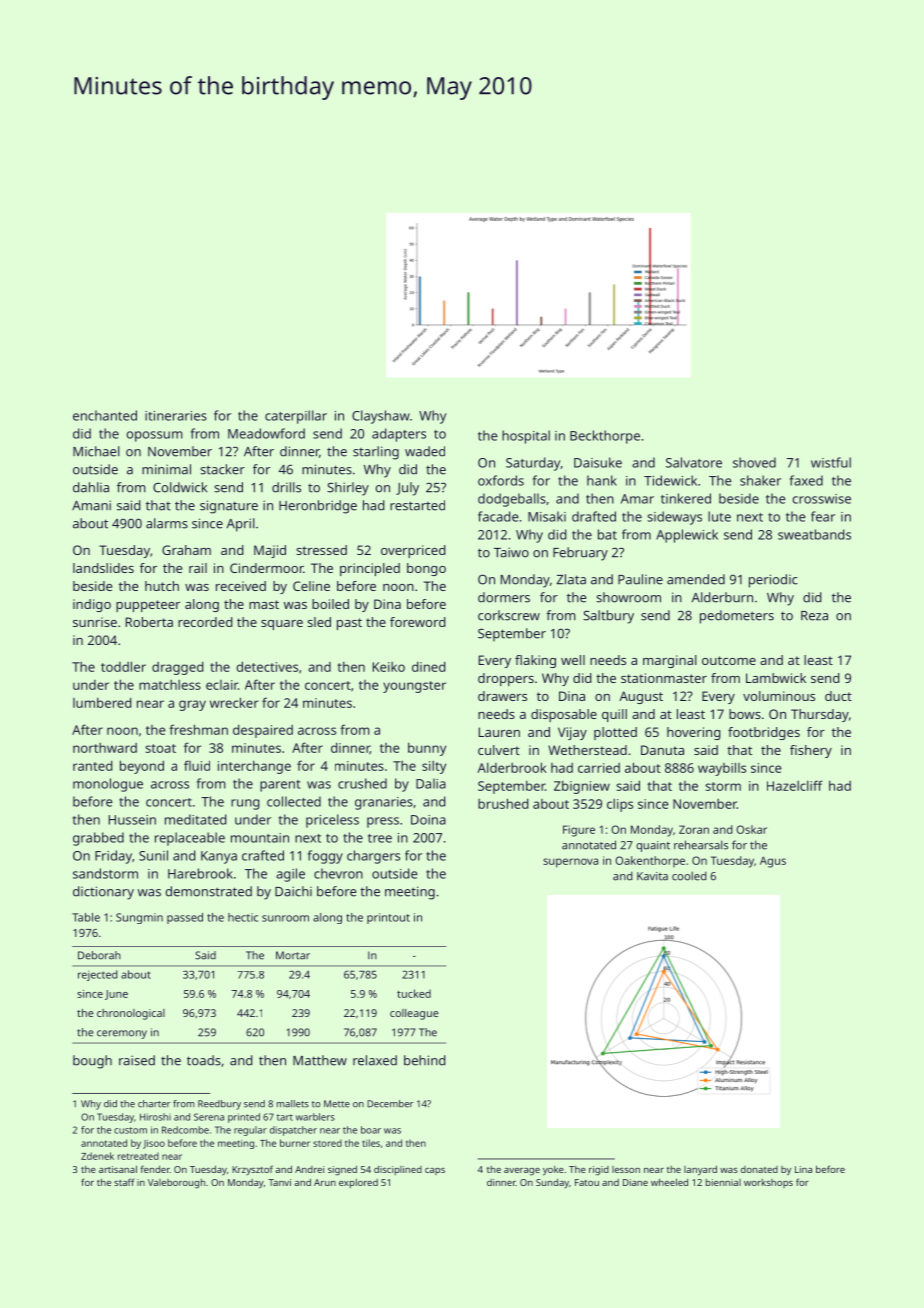 This screenshot has width=924, height=1308. Describe the element at coordinates (795, 785) in the screenshot. I see `Hazelcliff` at that location.
